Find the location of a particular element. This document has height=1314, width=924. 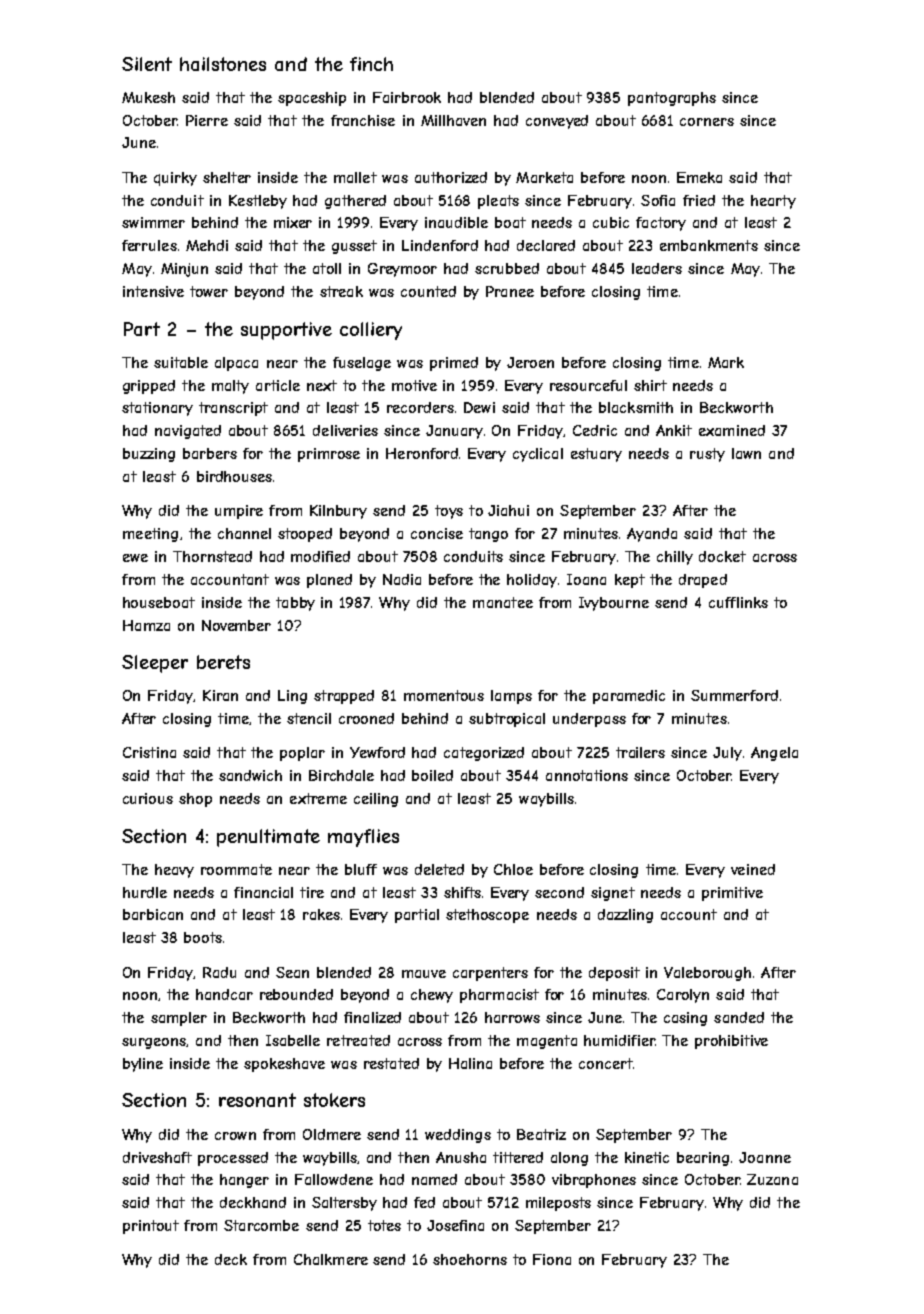

Silent is located at coordinates (147, 64).
